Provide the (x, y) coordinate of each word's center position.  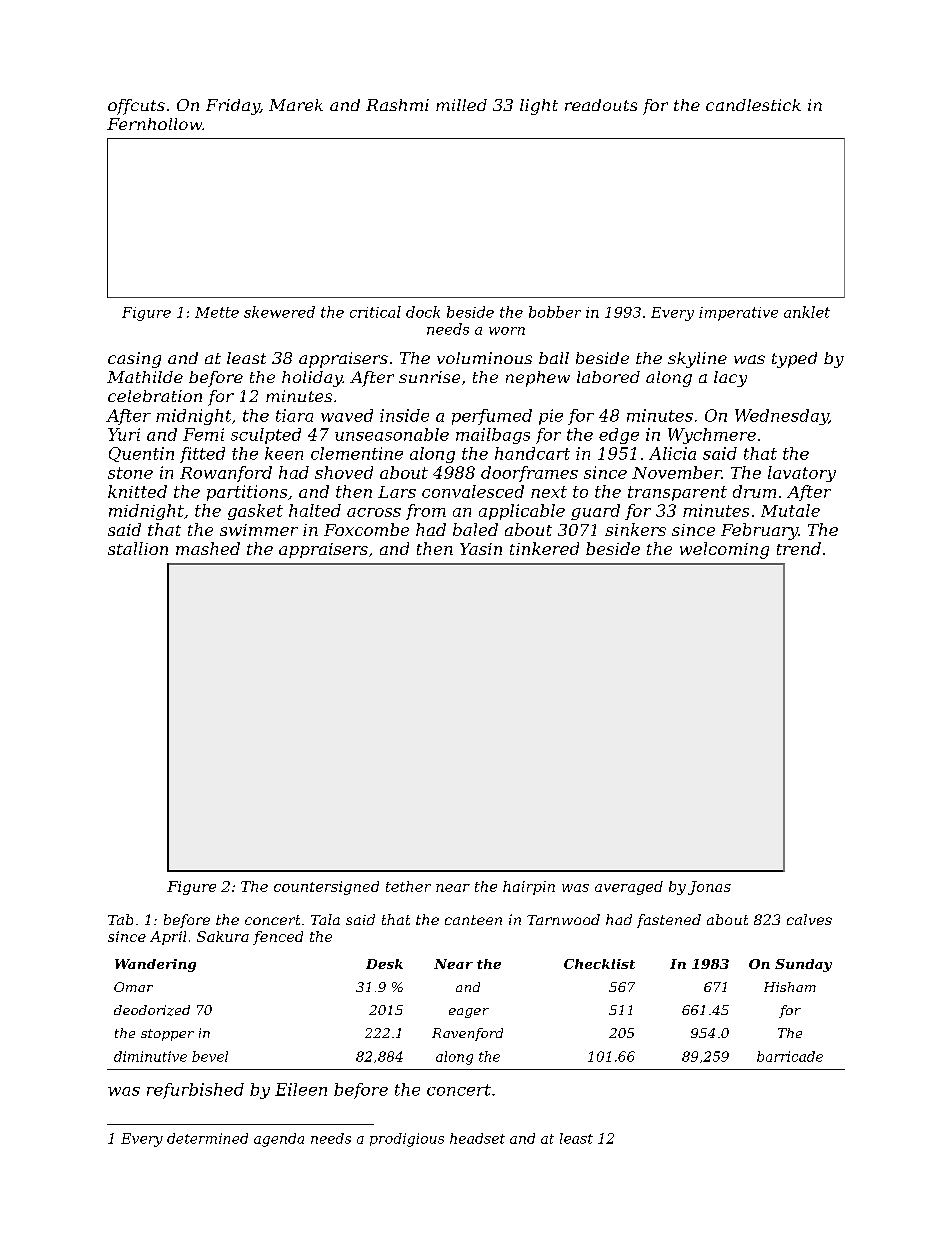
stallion (138, 548)
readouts (601, 105)
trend (799, 548)
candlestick (753, 105)
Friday (233, 107)
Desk (384, 964)
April (168, 938)
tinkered (544, 548)
